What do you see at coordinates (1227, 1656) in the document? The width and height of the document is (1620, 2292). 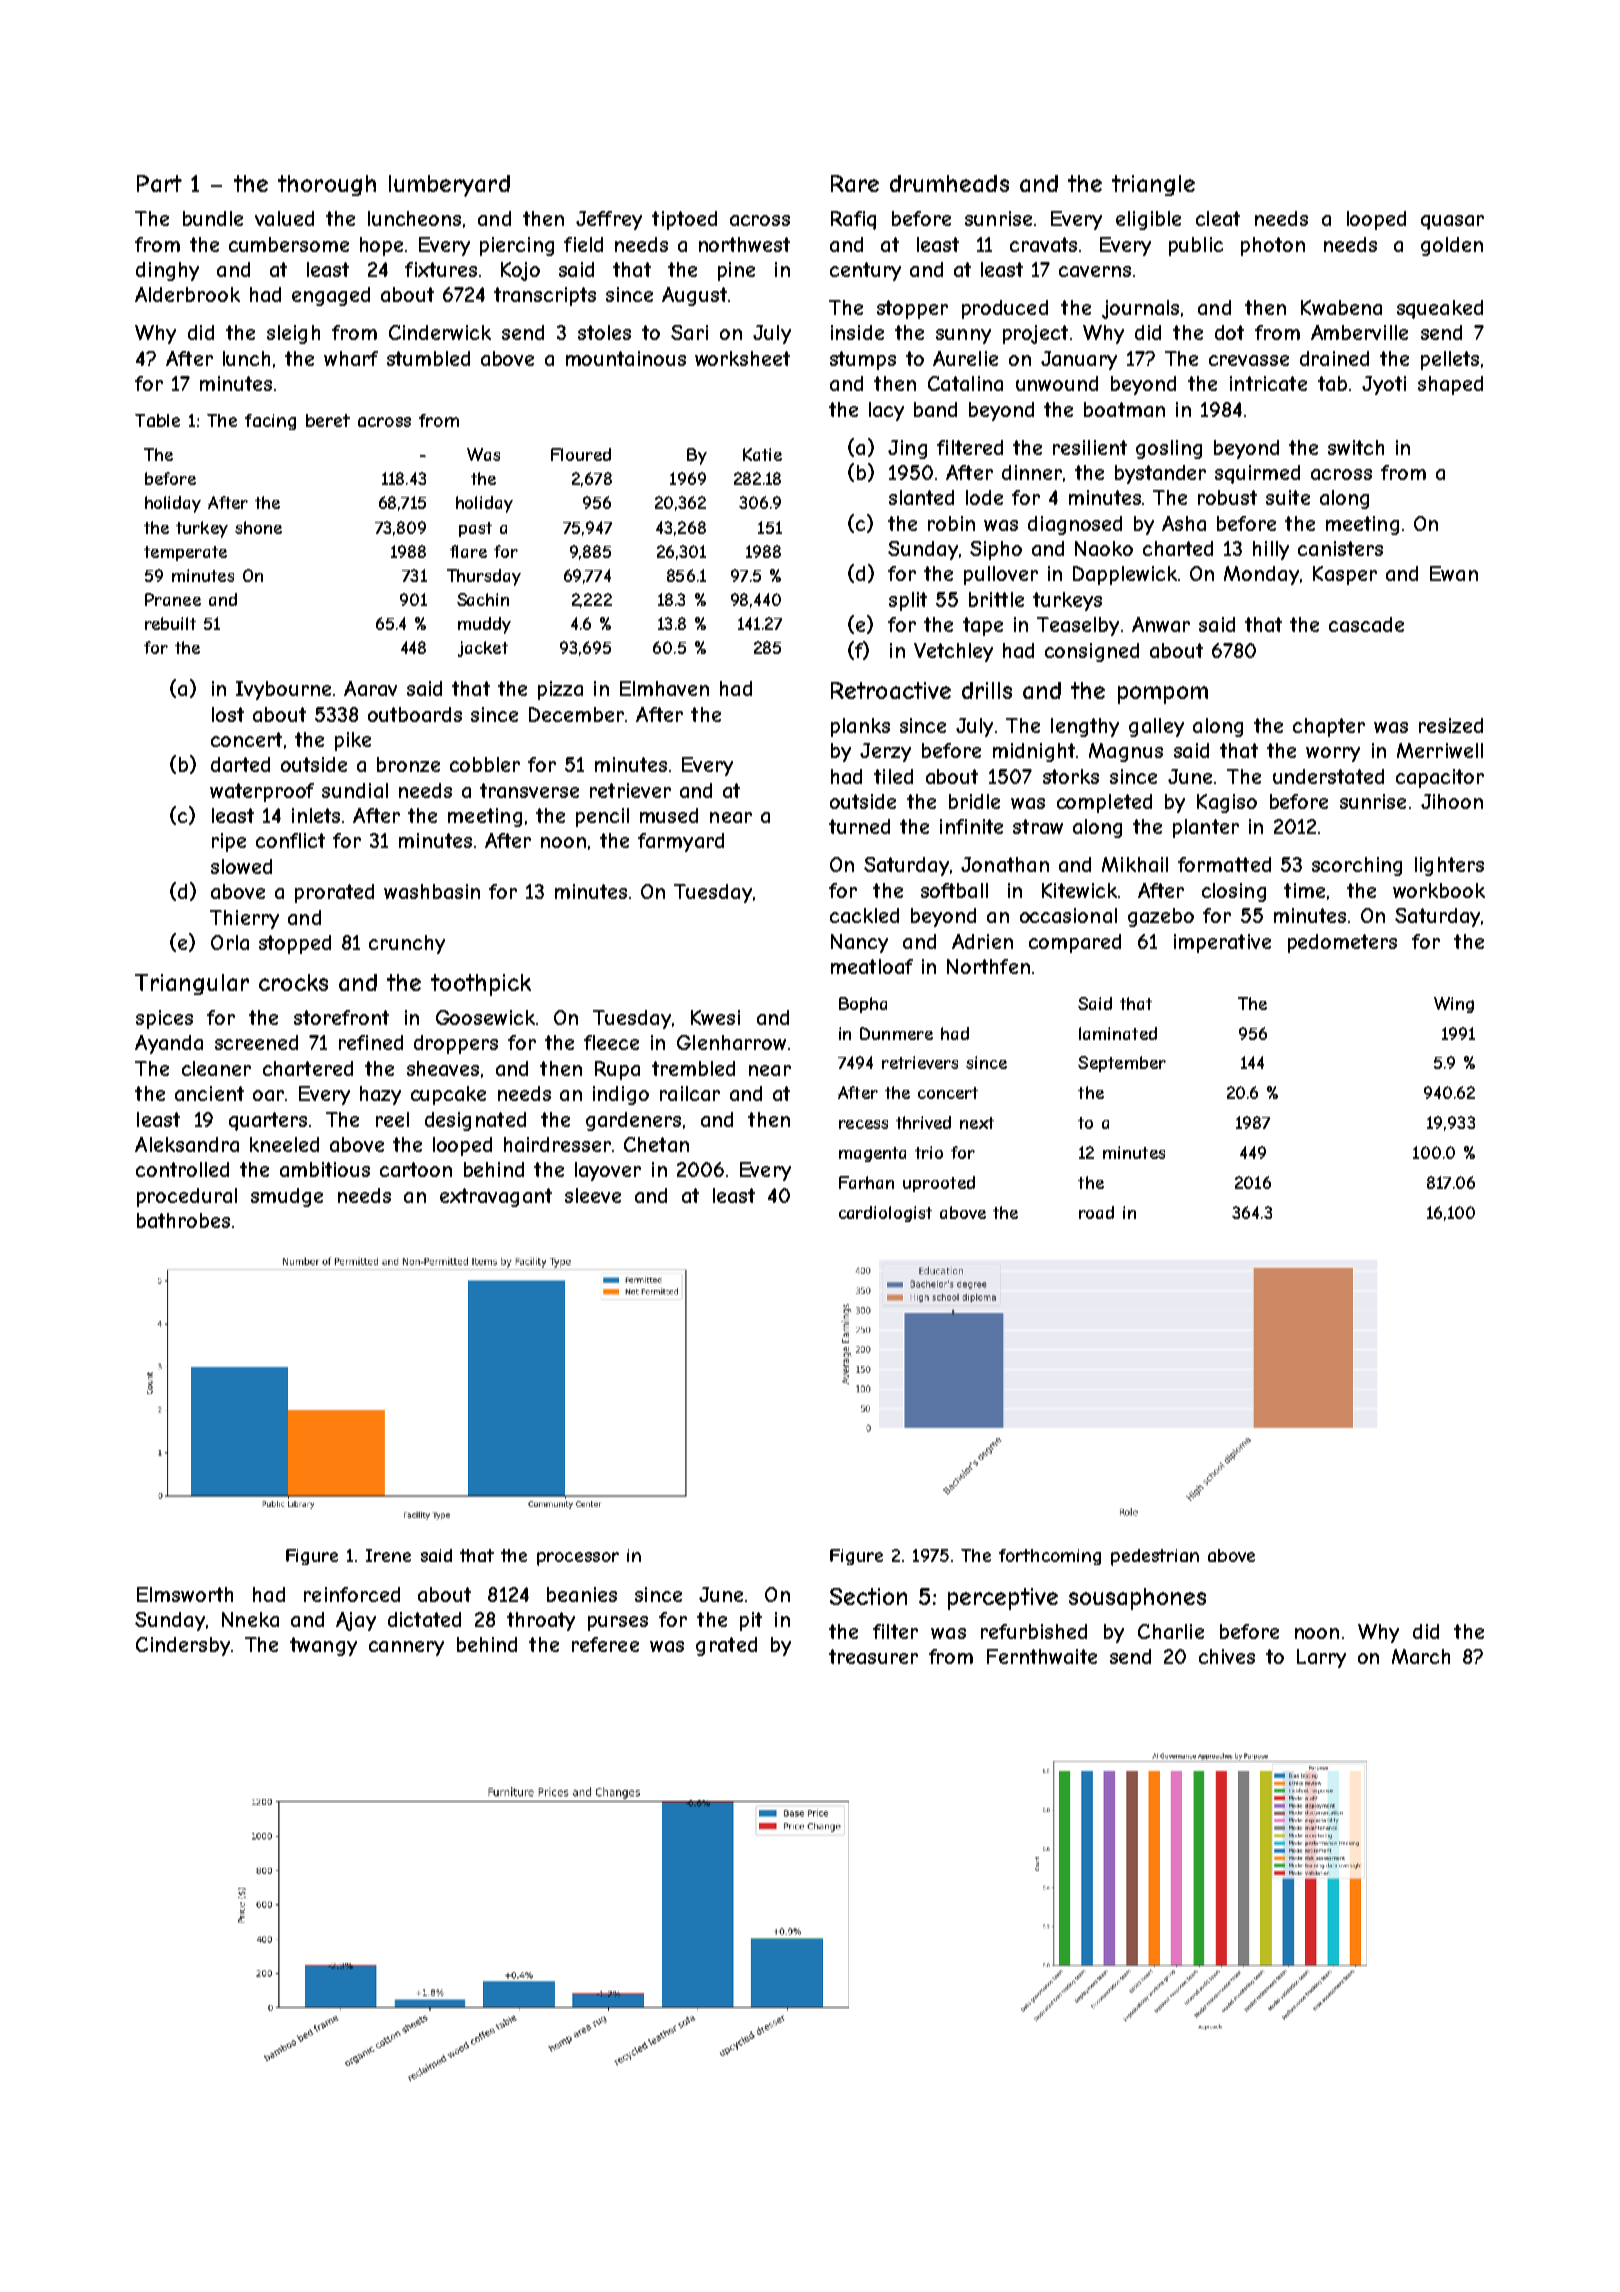 I see `chives` at bounding box center [1227, 1656].
